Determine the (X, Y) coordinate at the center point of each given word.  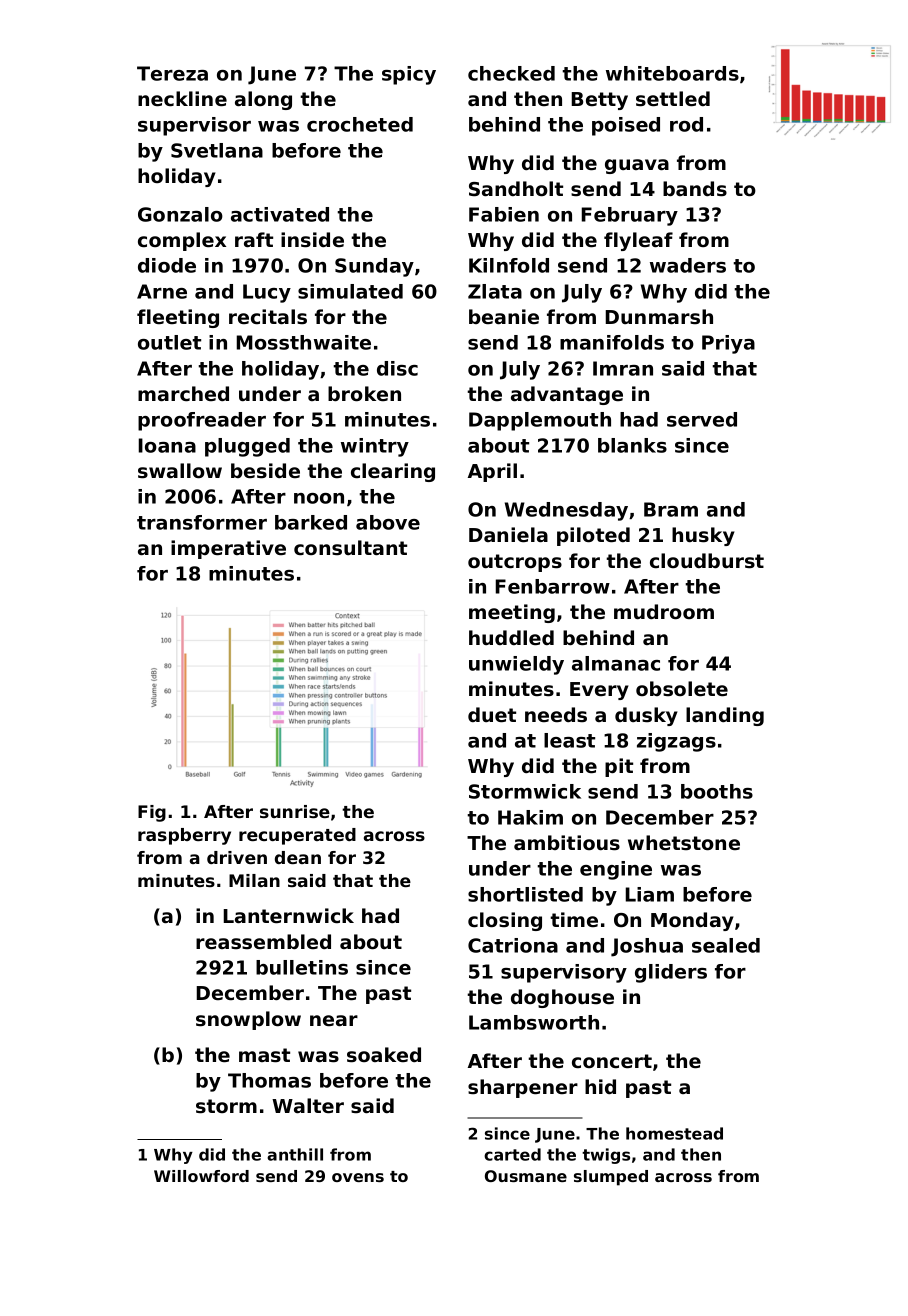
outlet (169, 342)
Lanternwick (289, 916)
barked (311, 522)
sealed (726, 945)
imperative (228, 549)
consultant (350, 548)
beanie (504, 316)
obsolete (682, 689)
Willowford (201, 1176)
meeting (512, 613)
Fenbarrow (553, 586)
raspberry (184, 836)
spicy (409, 75)
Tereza (172, 73)
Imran (623, 368)
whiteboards (672, 73)
